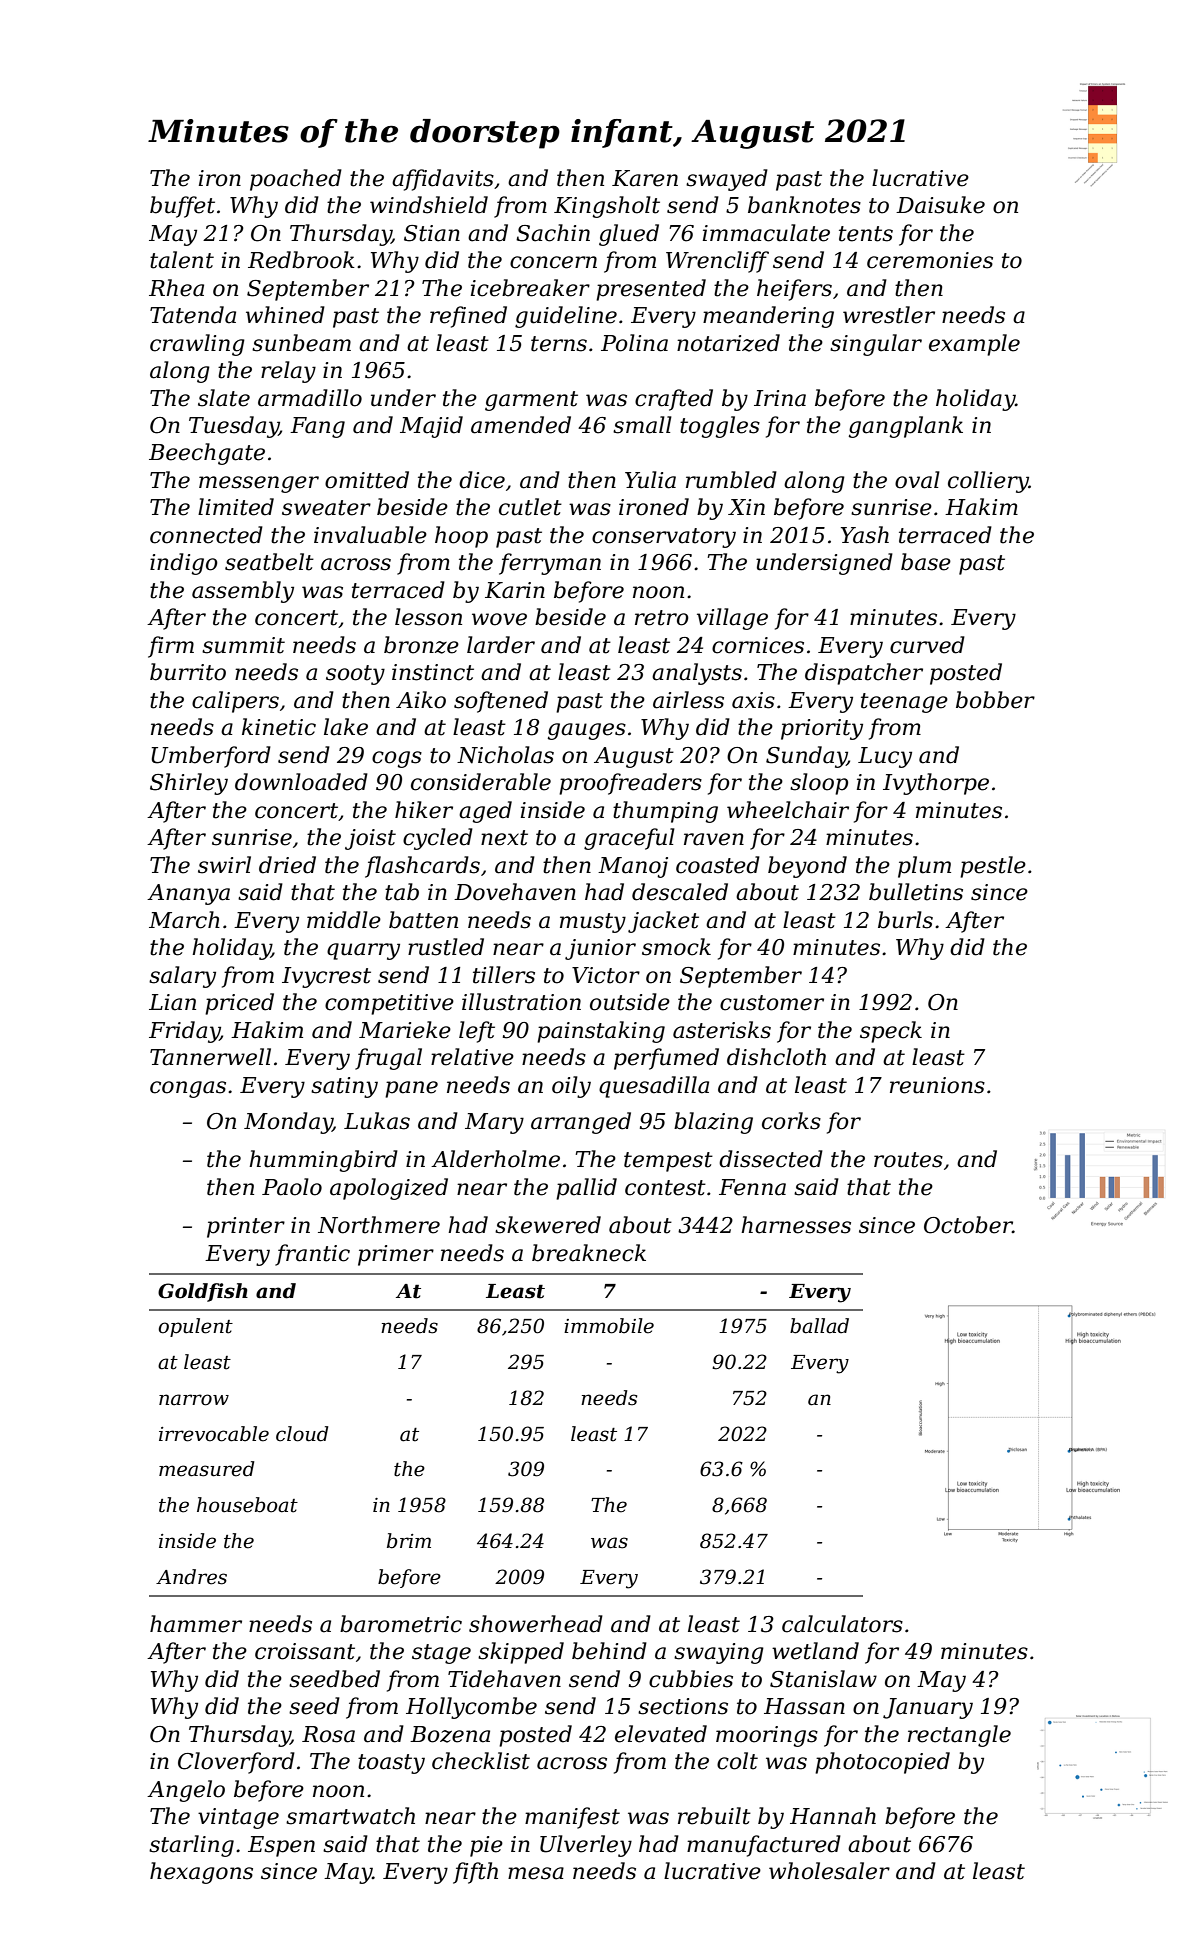 The width and height of the screenshot is (1187, 1955). Describe the element at coordinates (548, 1225) in the screenshot. I see `skewered` at that location.
